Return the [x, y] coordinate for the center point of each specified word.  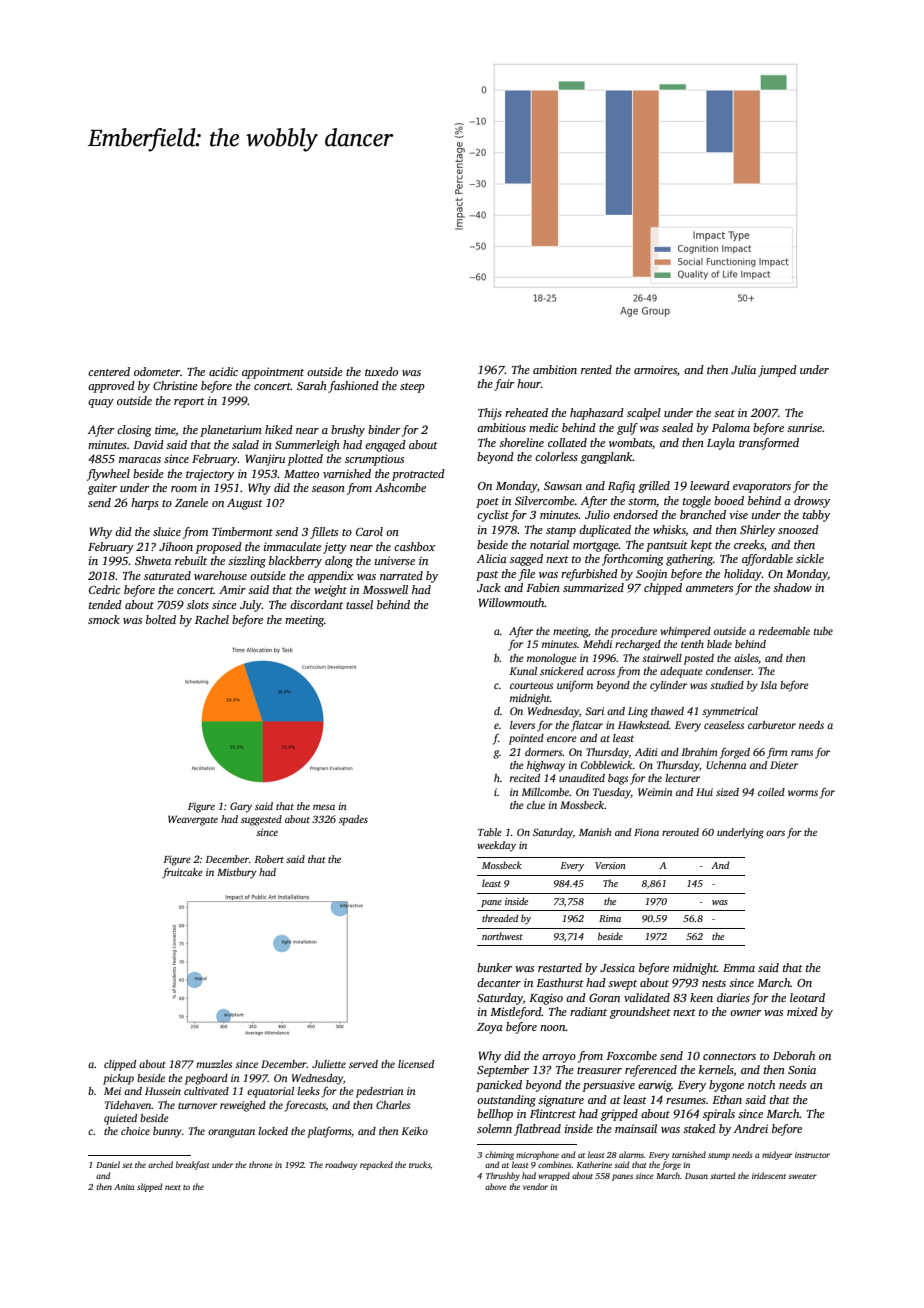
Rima [610, 918]
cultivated [206, 1091]
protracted [418, 475]
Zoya [490, 1028]
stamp [561, 532]
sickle [810, 558]
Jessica [617, 967]
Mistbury [237, 873]
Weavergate [193, 820]
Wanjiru [265, 460]
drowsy [812, 502]
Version [610, 865]
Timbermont [242, 531]
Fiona [646, 832]
